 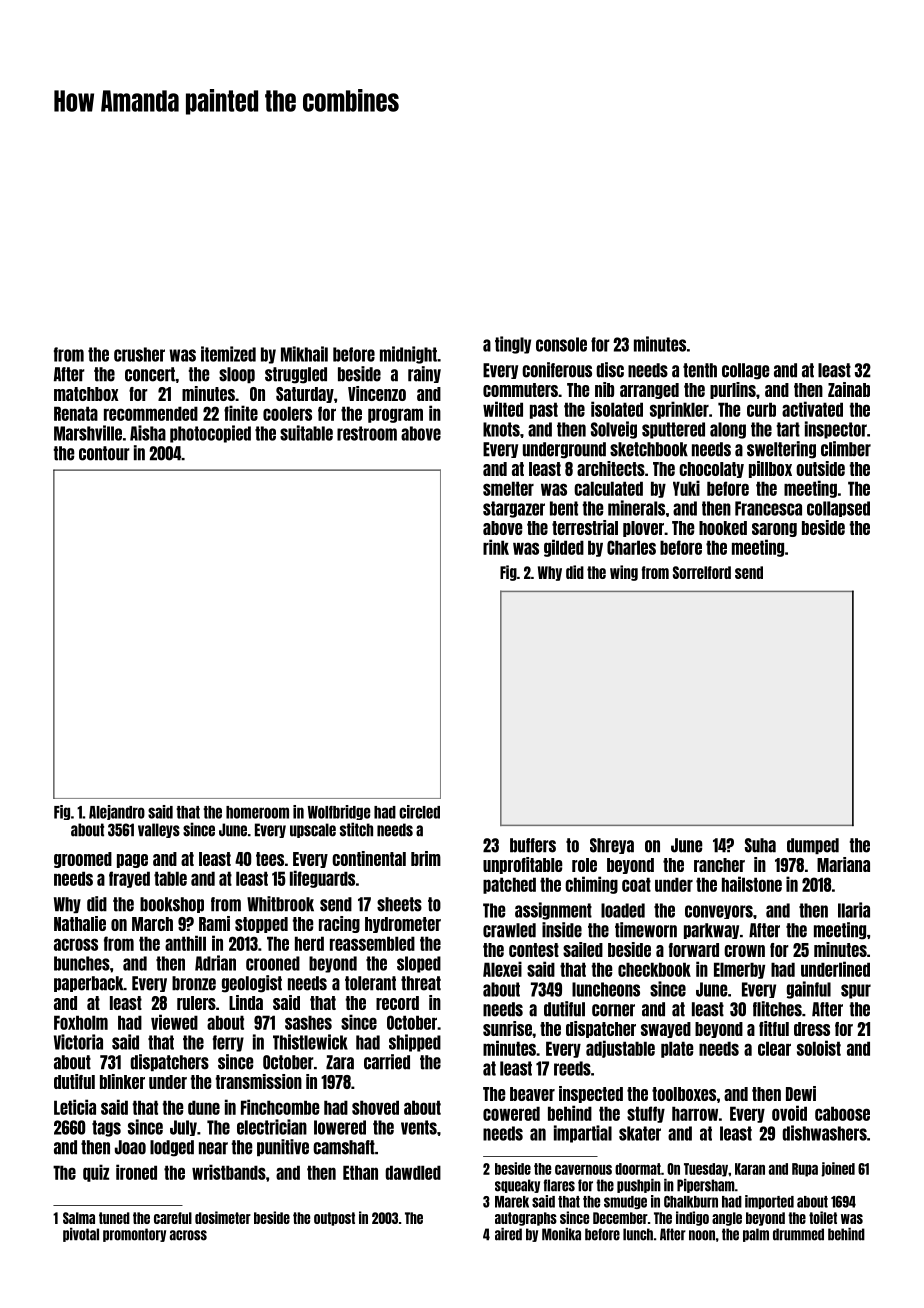 What do you see at coordinates (122, 1081) in the document?
I see `blinker` at bounding box center [122, 1081].
